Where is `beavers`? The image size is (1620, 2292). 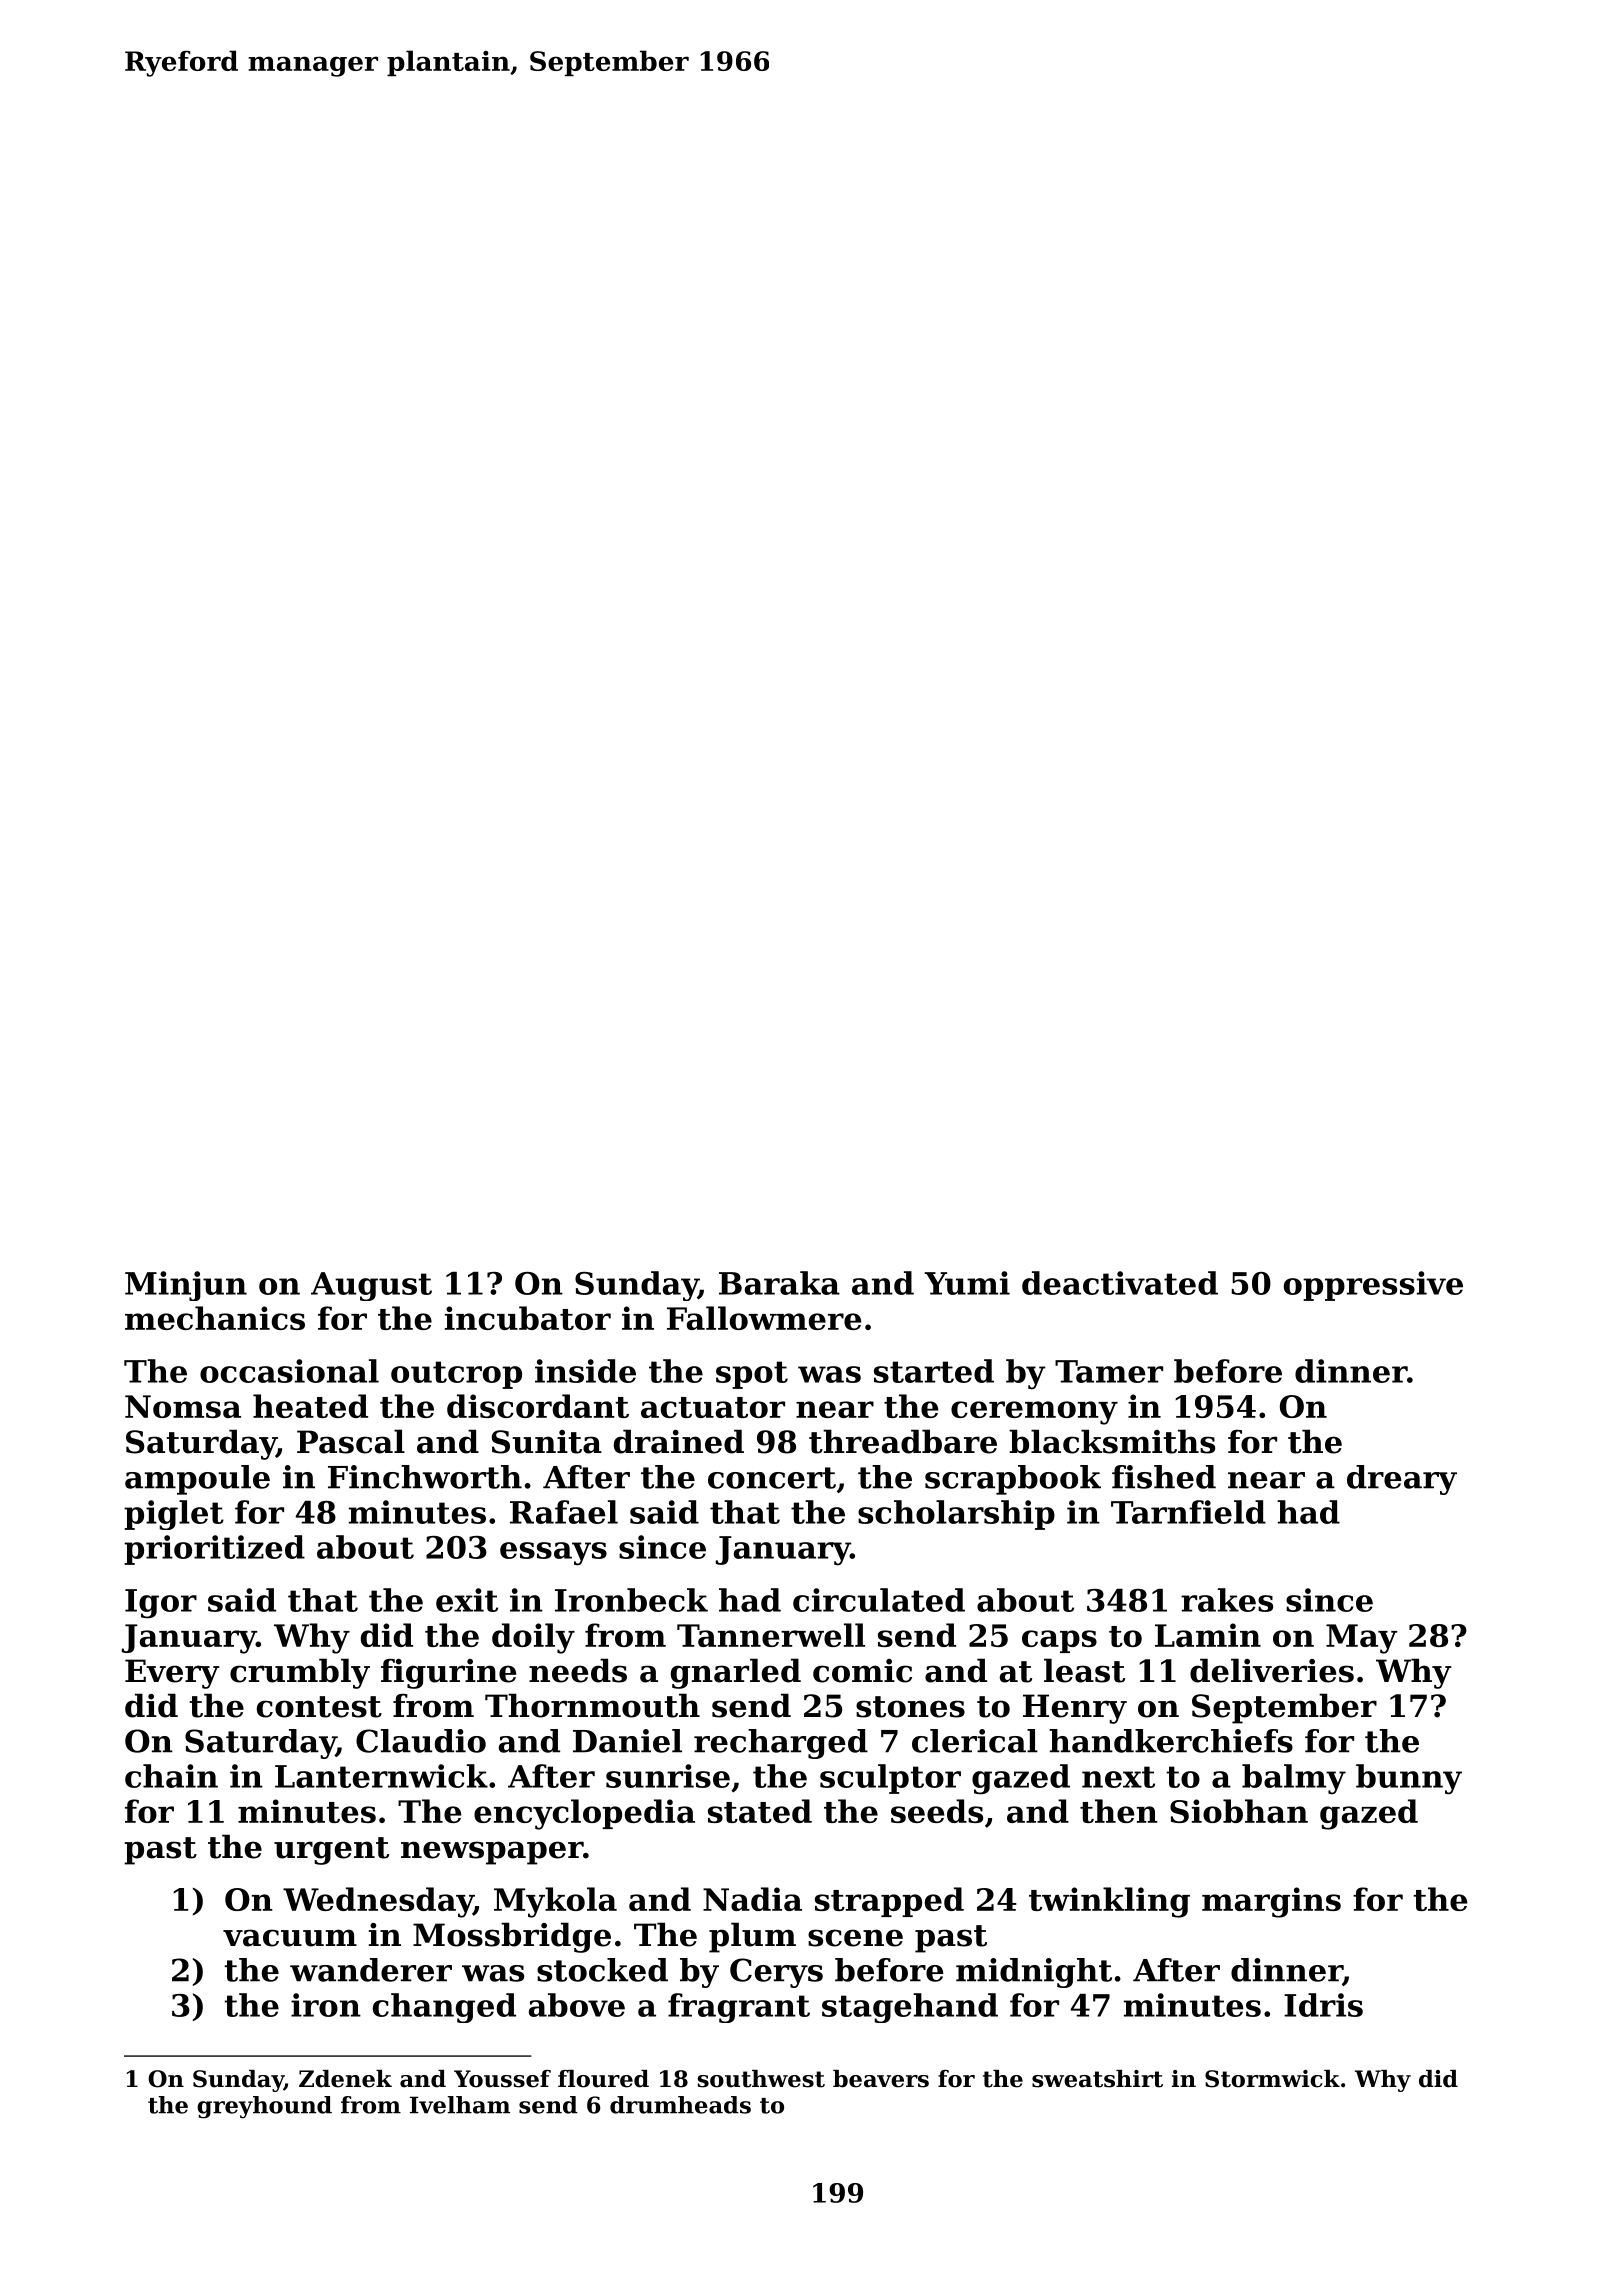 beavers is located at coordinates (881, 2079).
